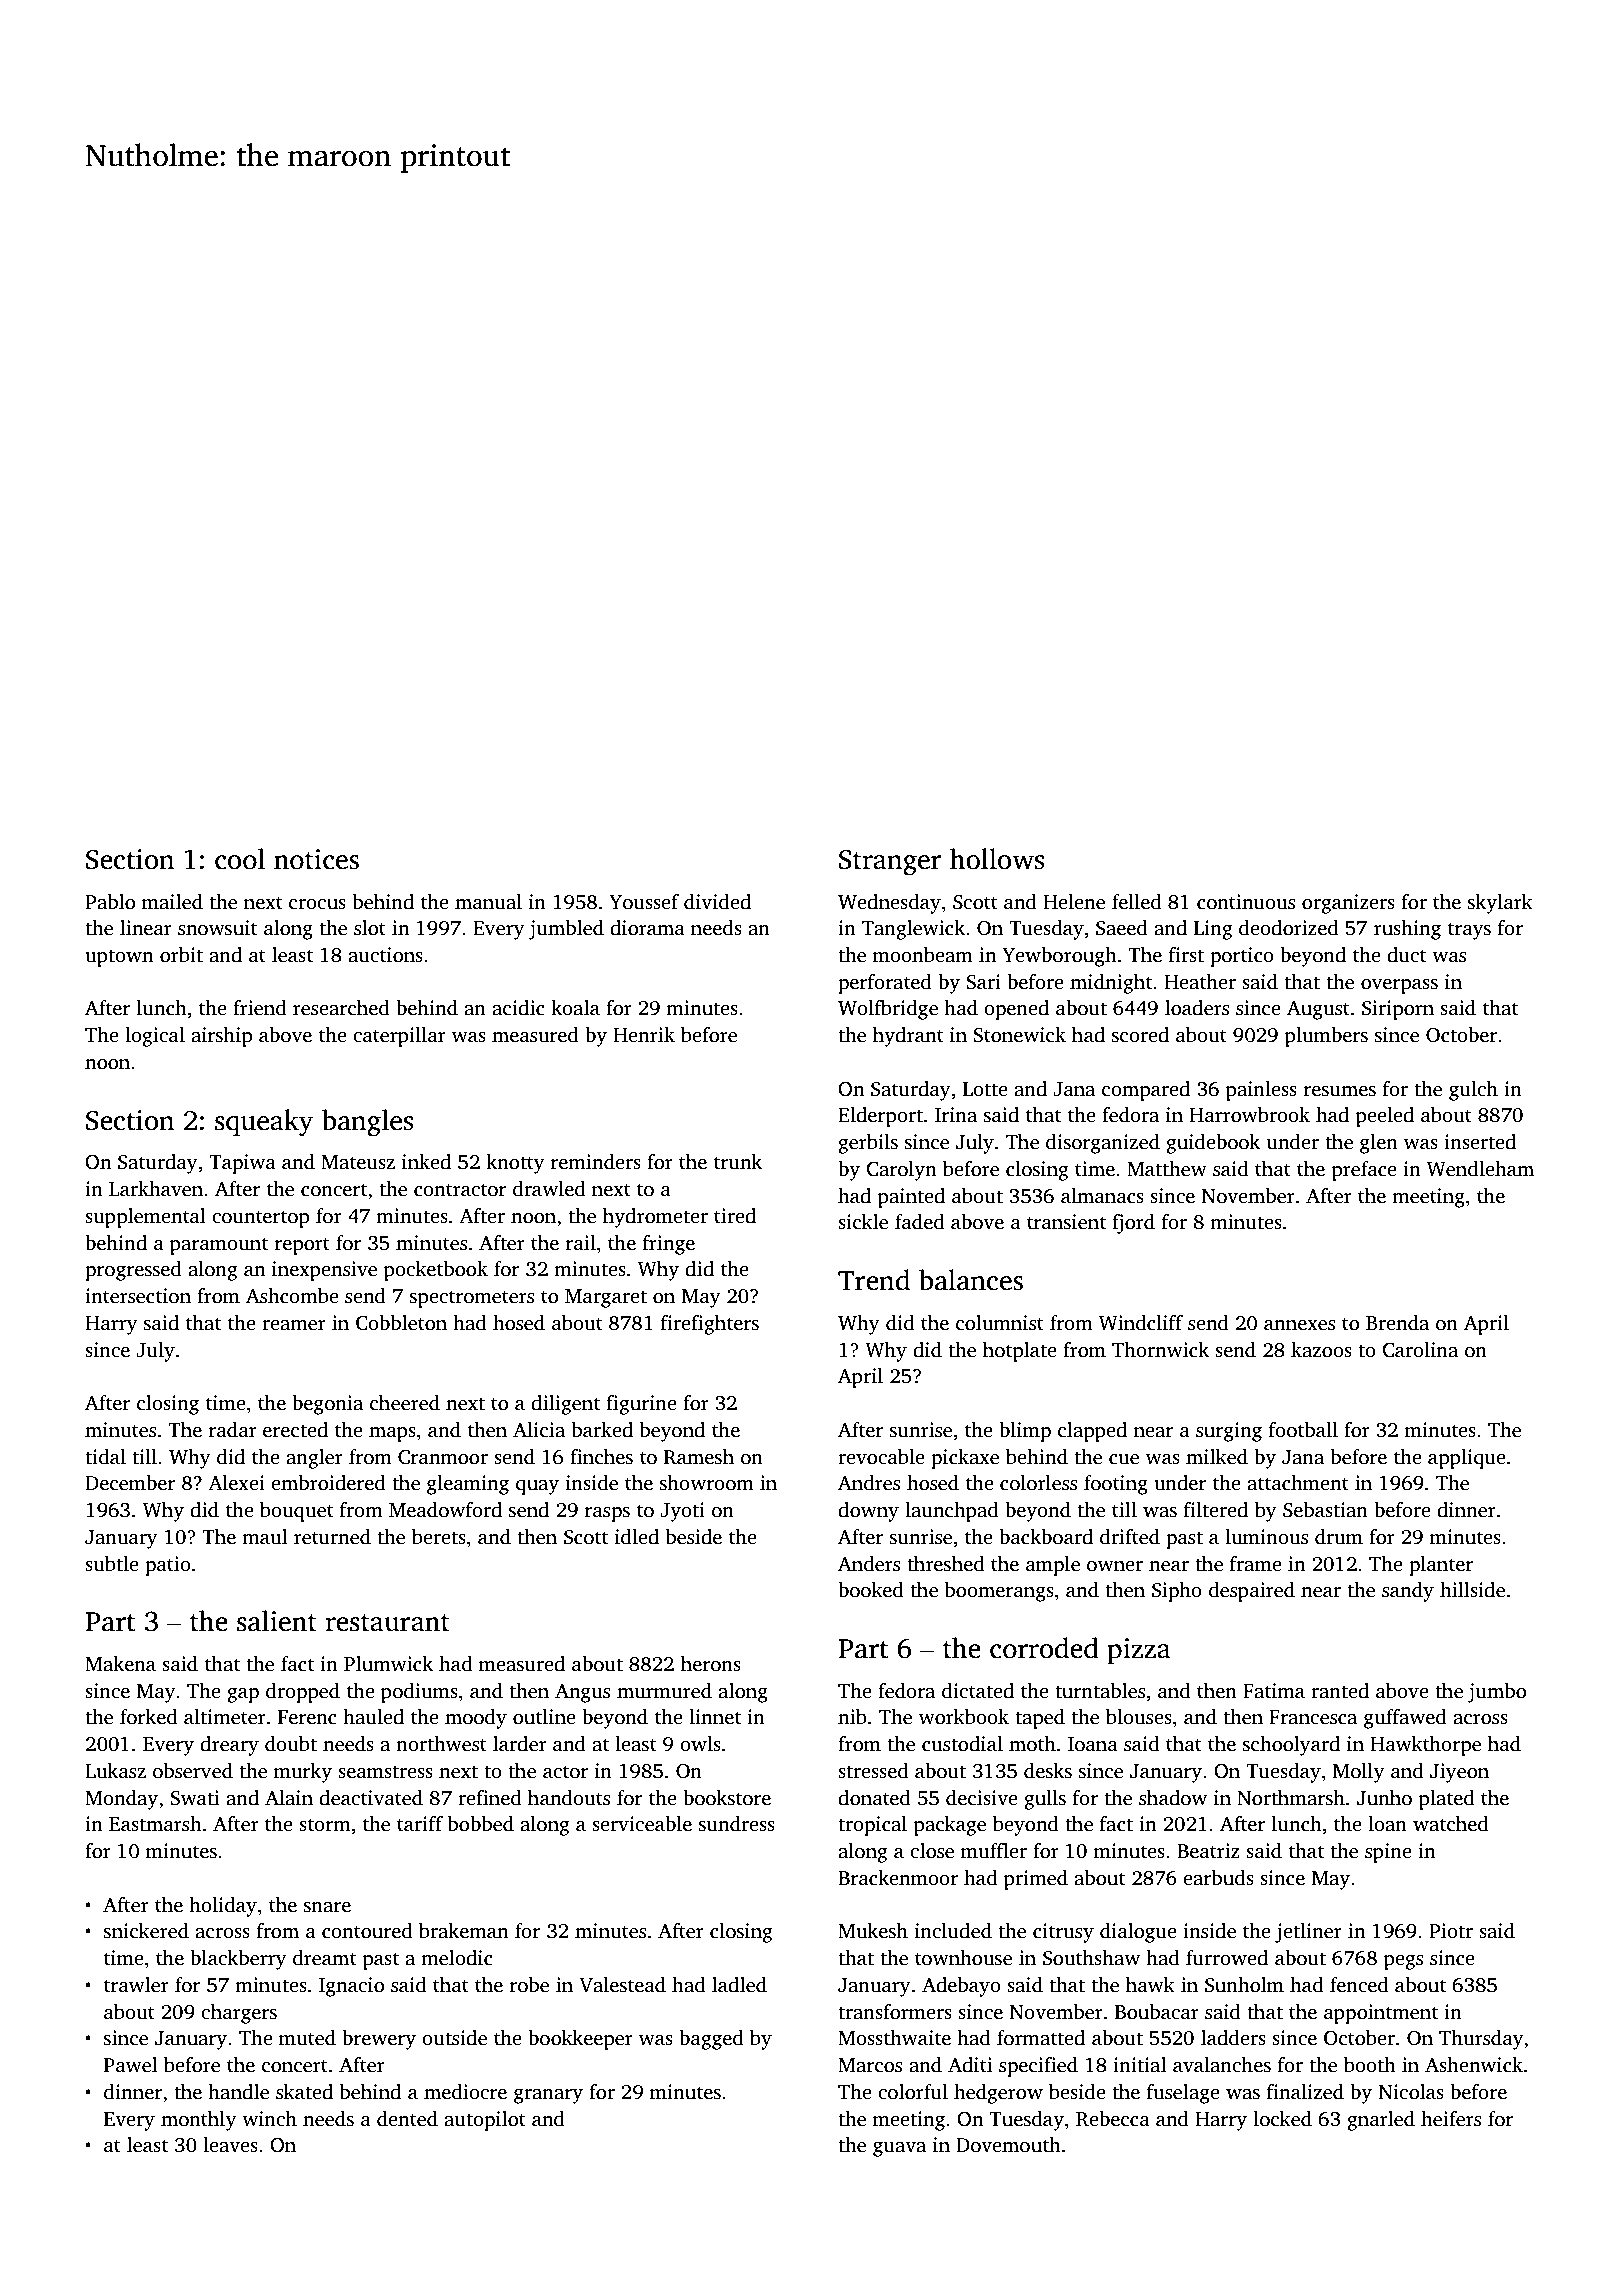  I want to click on Stranger, so click(890, 863).
